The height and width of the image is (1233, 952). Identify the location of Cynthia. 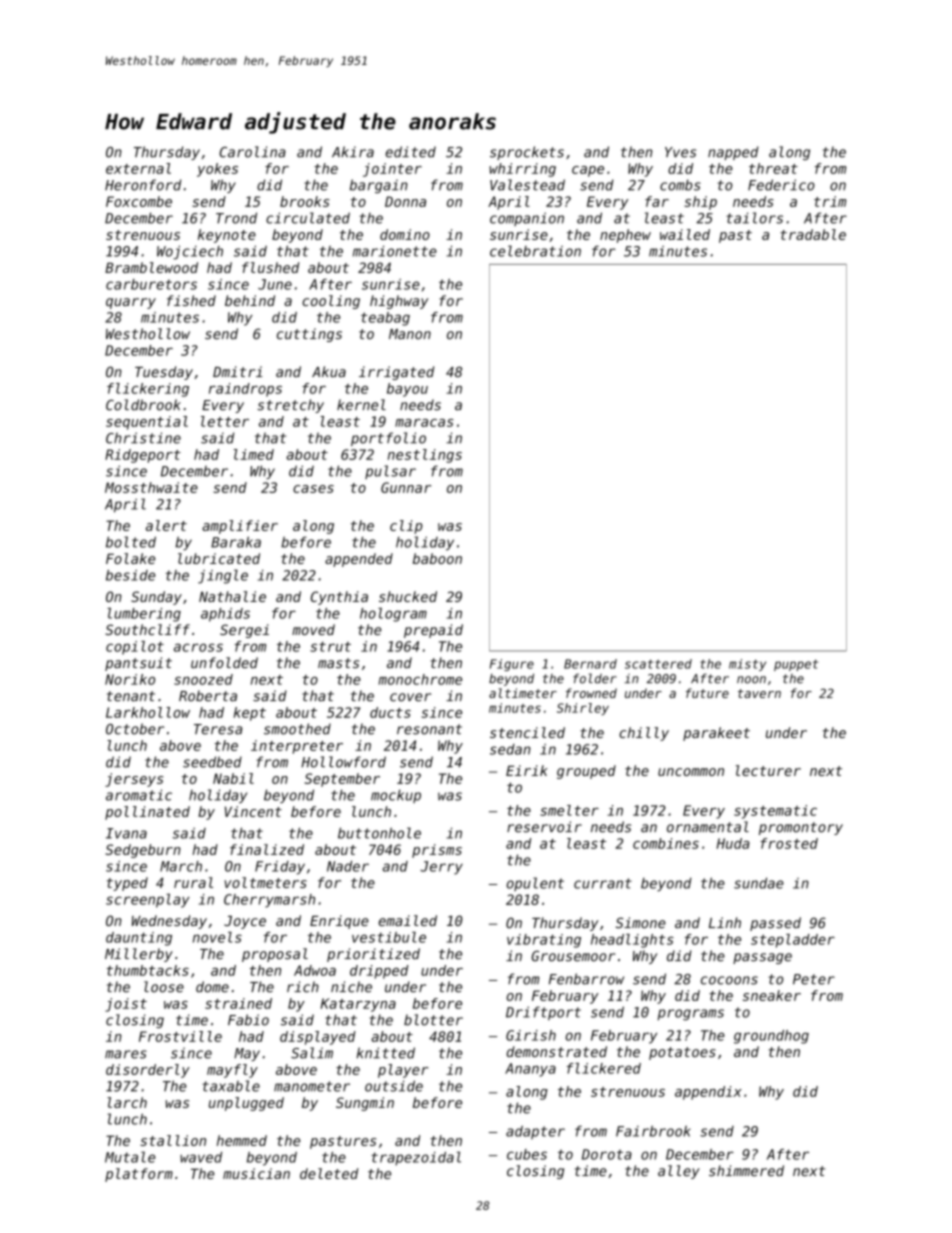
(339, 598).
